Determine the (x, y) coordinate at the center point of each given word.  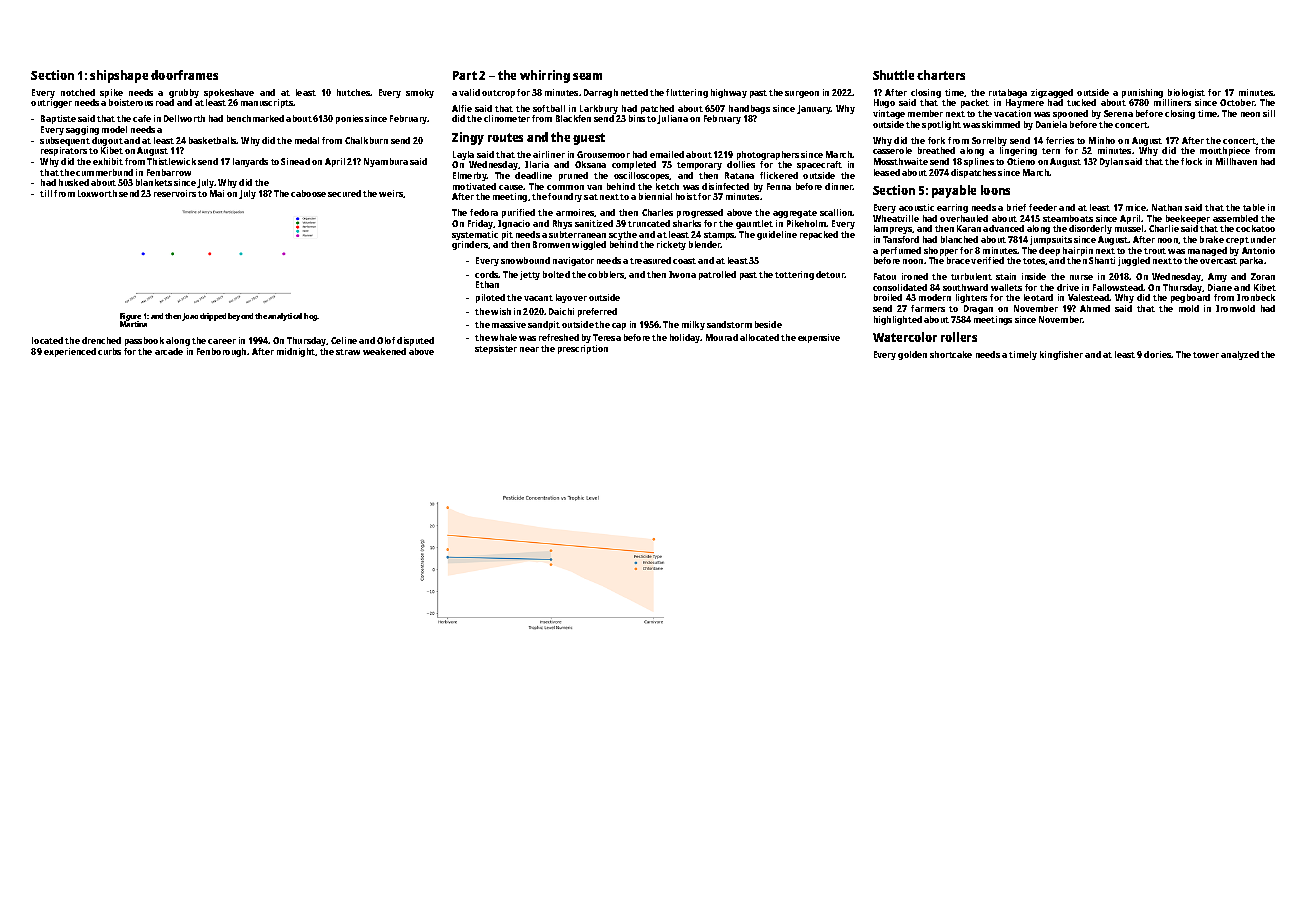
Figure (130, 317)
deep (1049, 251)
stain (1006, 276)
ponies (349, 119)
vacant (538, 298)
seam (587, 76)
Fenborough (221, 352)
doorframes (184, 75)
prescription (583, 349)
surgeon (802, 94)
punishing (1142, 93)
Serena (1118, 113)
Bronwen (551, 244)
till (46, 193)
